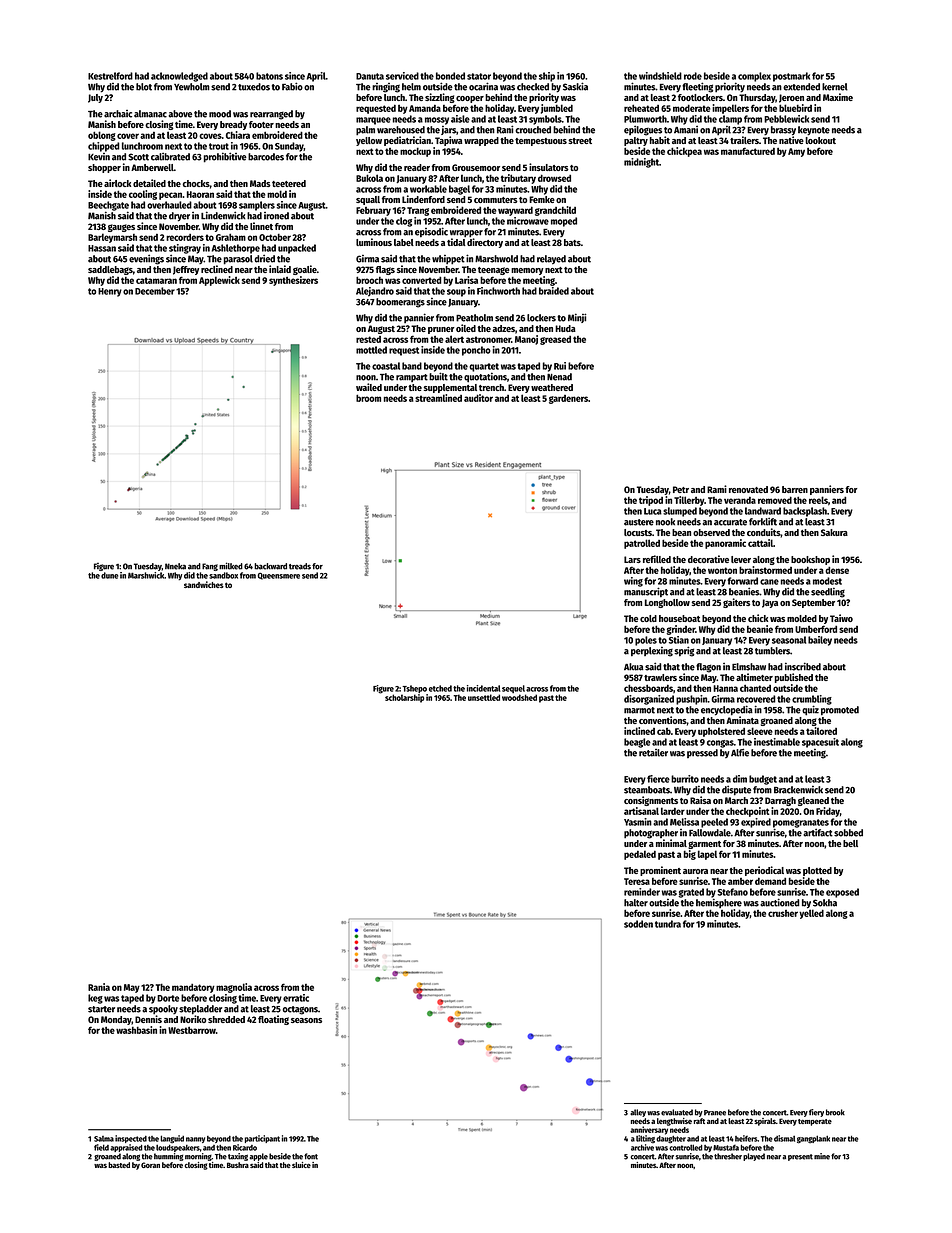  I want to click on tailored, so click(821, 731).
